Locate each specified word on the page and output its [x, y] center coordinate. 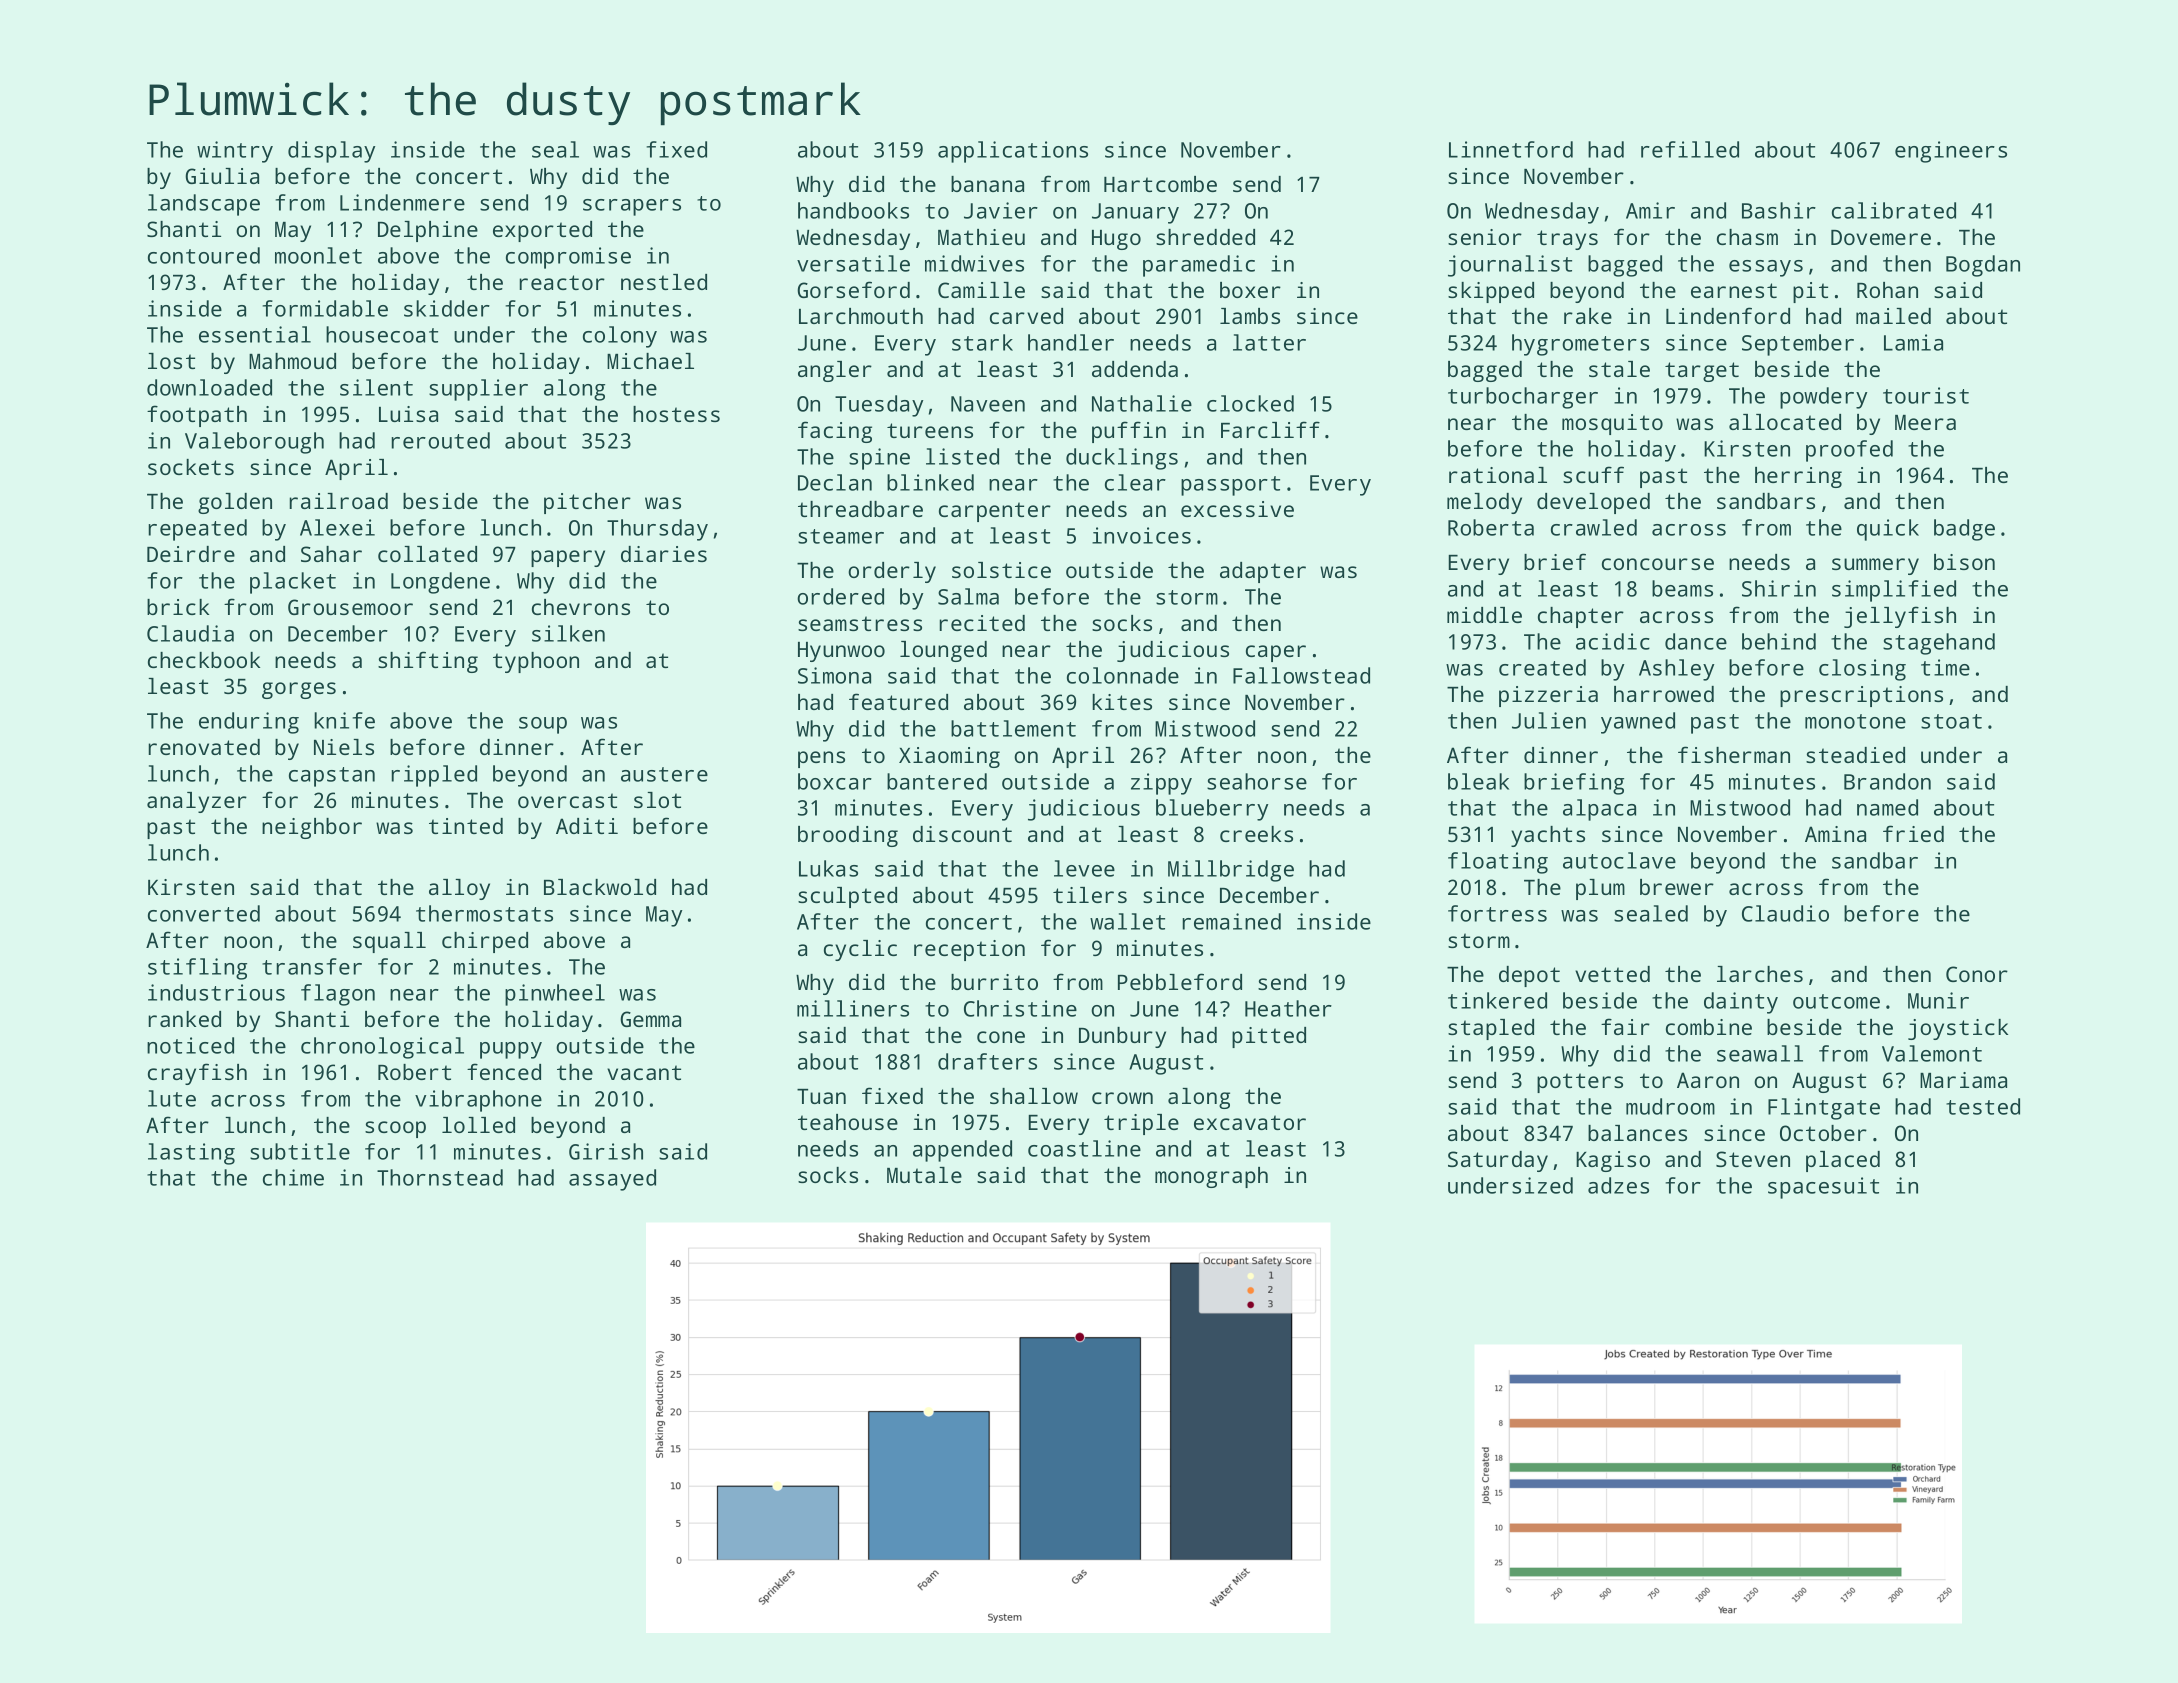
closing [1862, 670]
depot [1529, 976]
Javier [1001, 210]
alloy [459, 889]
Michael [650, 361]
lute [172, 1098]
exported [542, 231]
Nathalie [1142, 403]
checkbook [204, 660]
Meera [1925, 422]
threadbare [860, 509]
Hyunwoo [841, 652]
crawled [1594, 527]
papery [568, 558]
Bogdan [1983, 266]
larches [1760, 974]
